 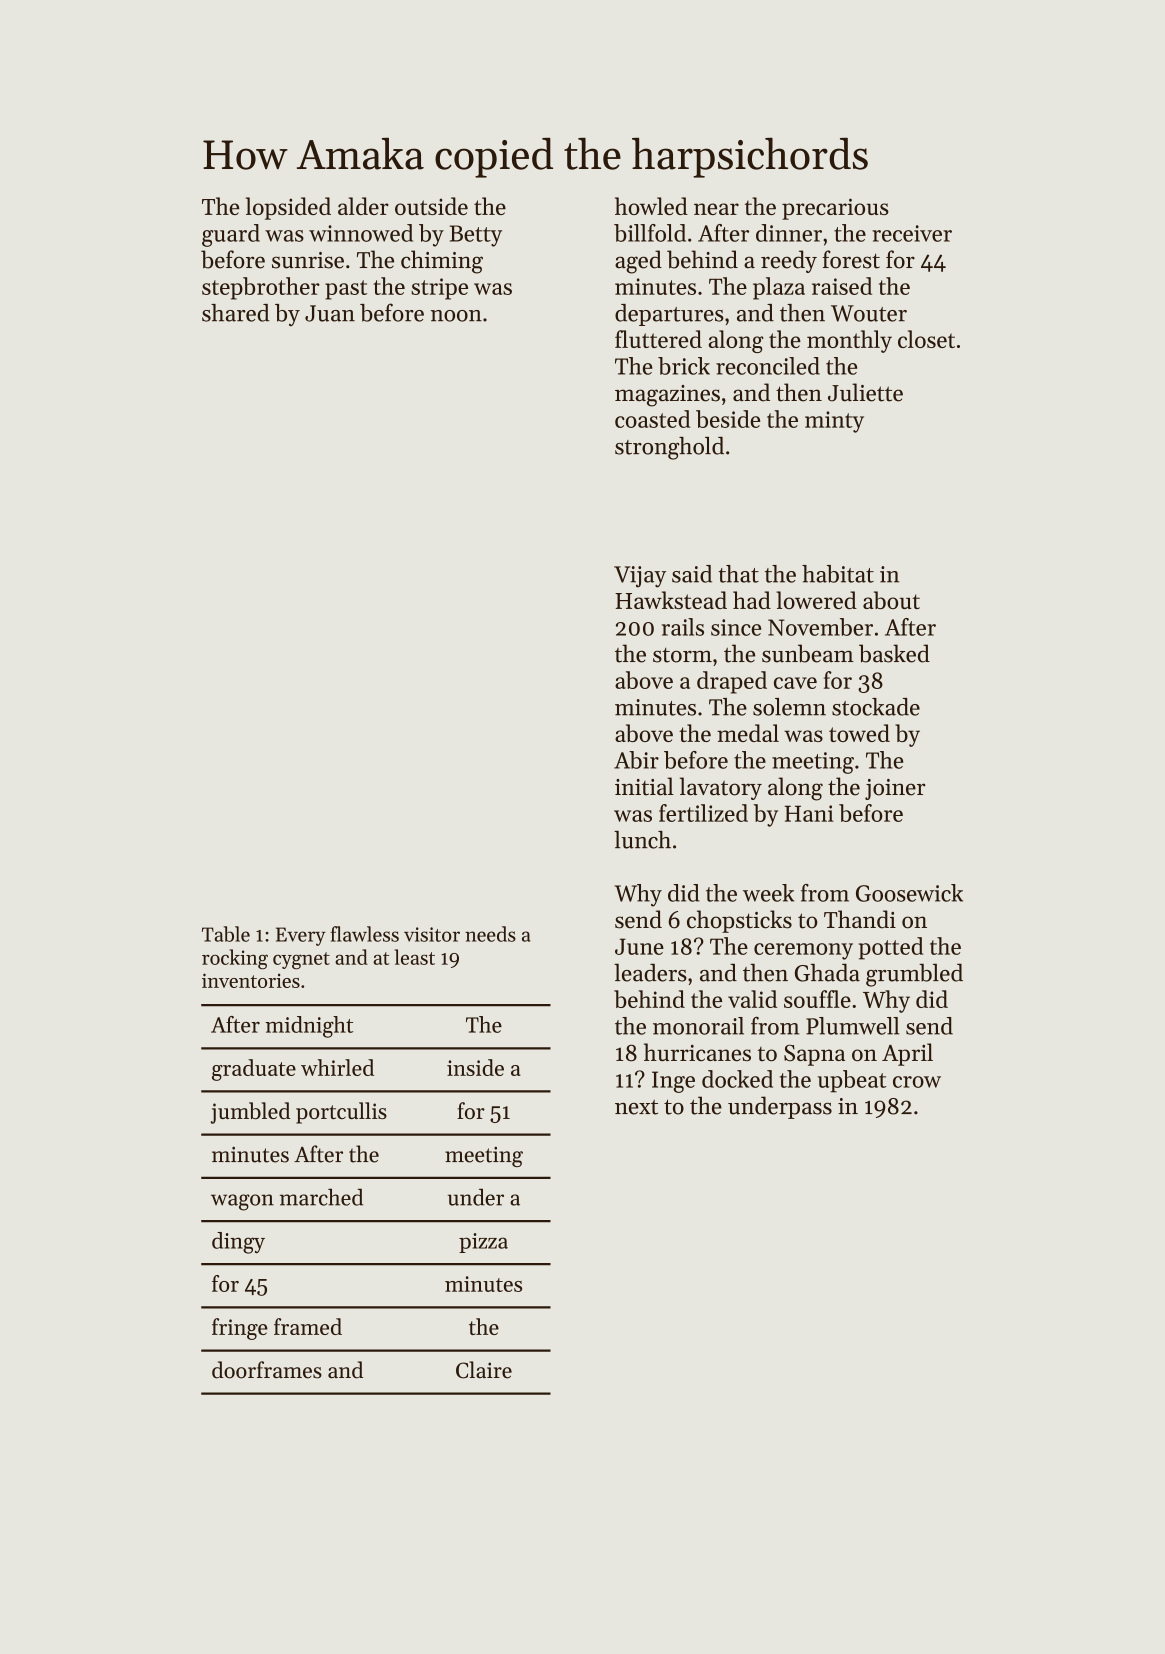 What do you see at coordinates (912, 233) in the screenshot?
I see `receiver` at bounding box center [912, 233].
